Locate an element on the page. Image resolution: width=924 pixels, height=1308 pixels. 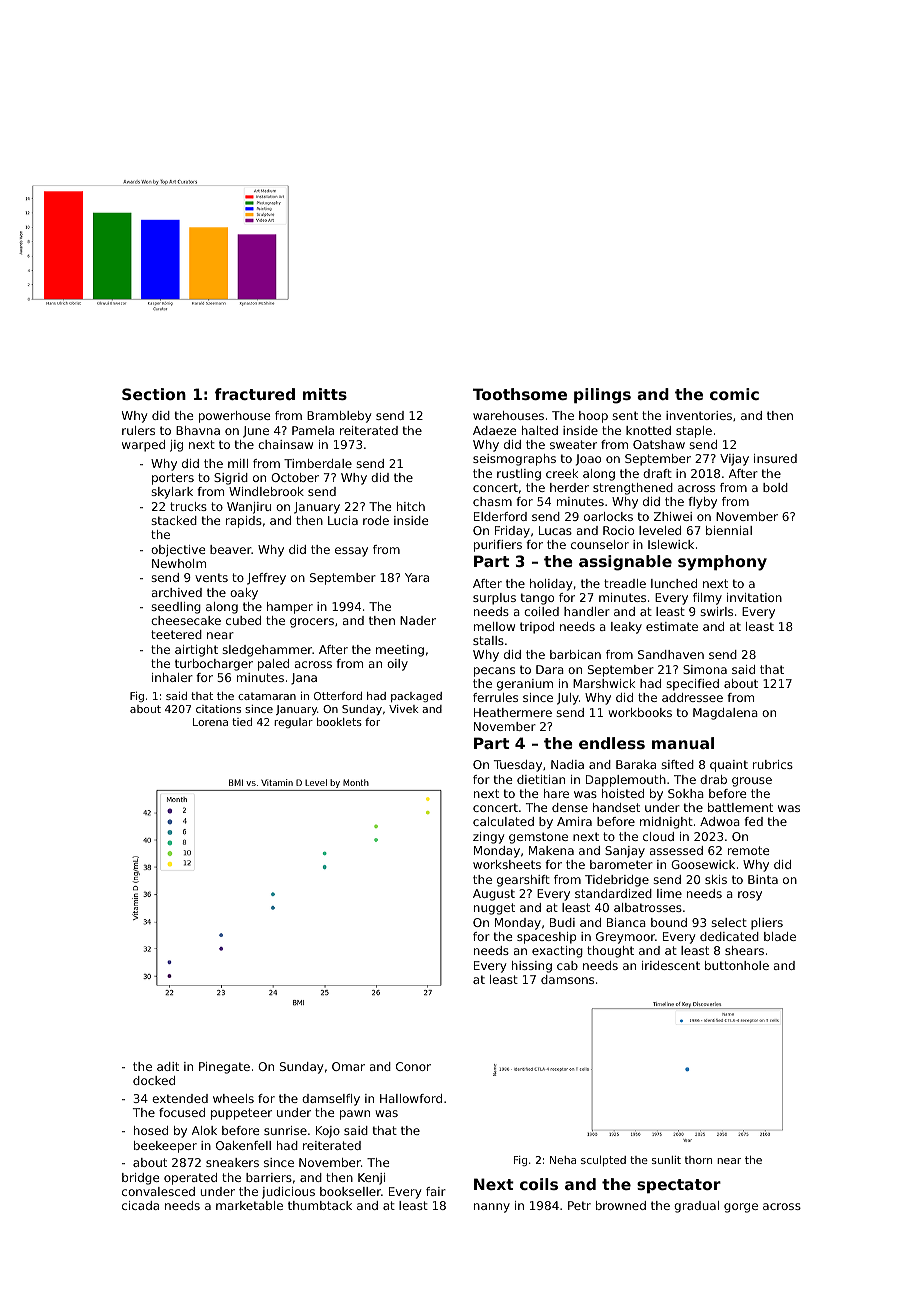
seismographs is located at coordinates (514, 460).
